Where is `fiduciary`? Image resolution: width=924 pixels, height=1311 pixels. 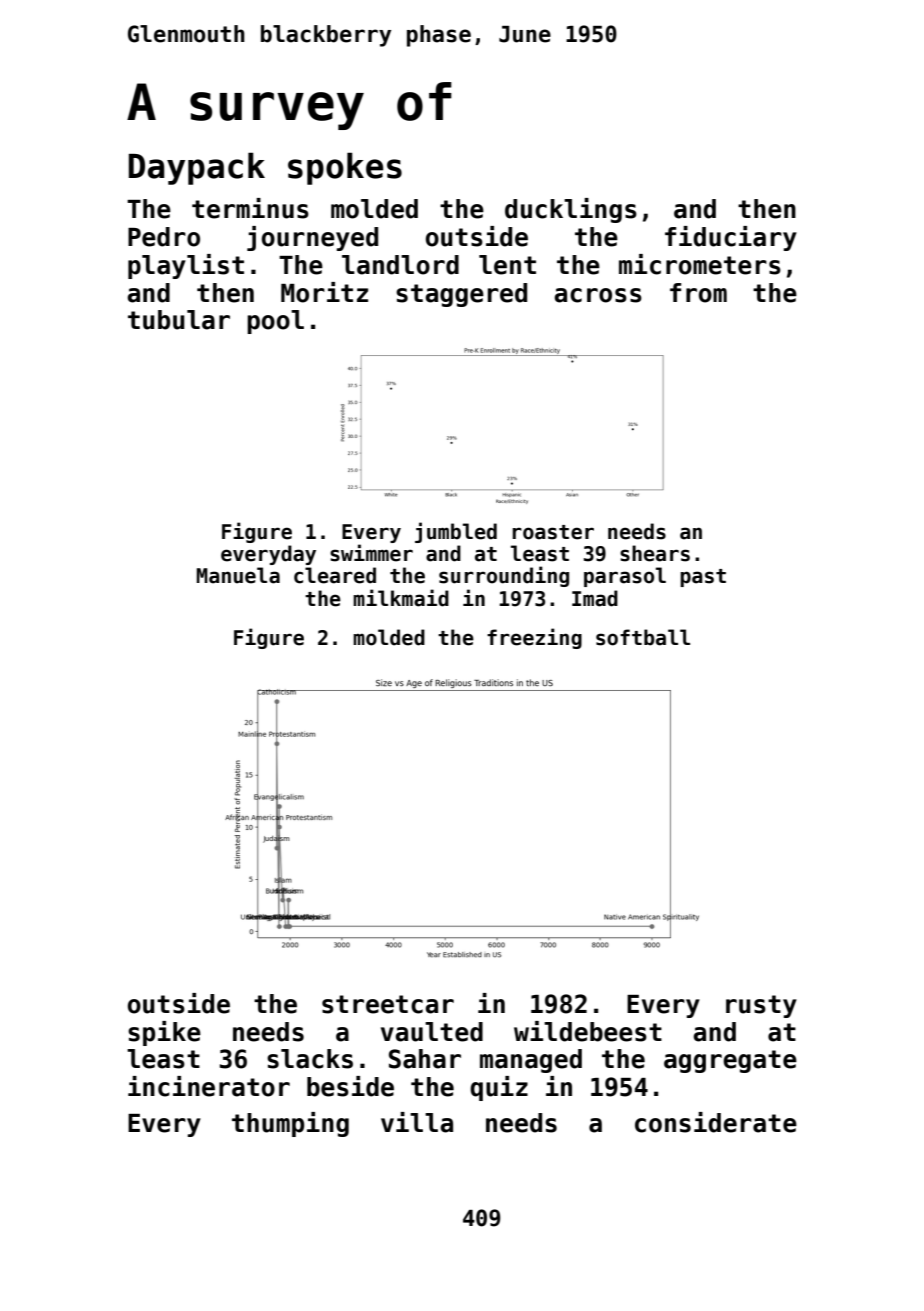 fiduciary is located at coordinates (731, 238).
